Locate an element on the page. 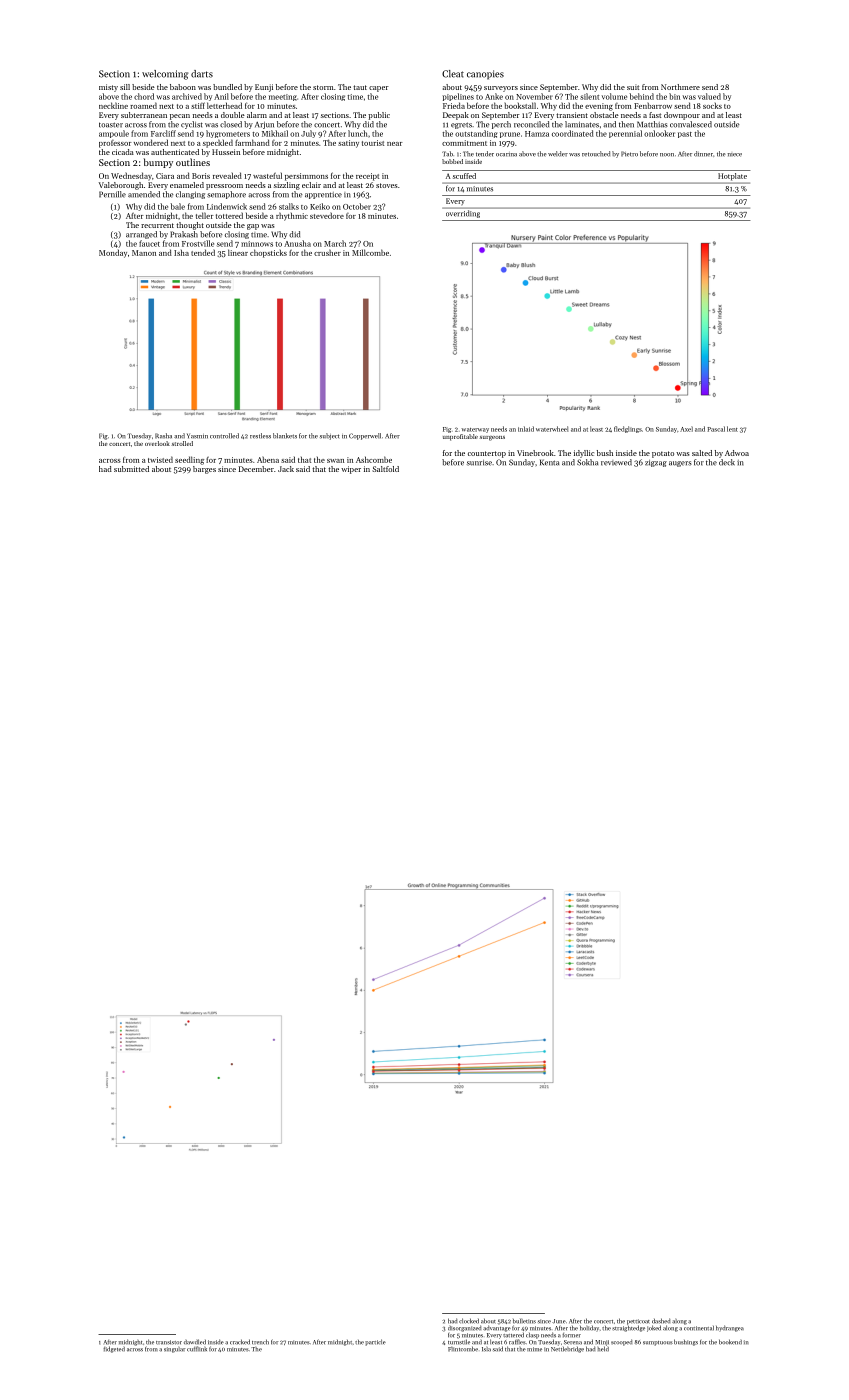  Cleat is located at coordinates (453, 74).
